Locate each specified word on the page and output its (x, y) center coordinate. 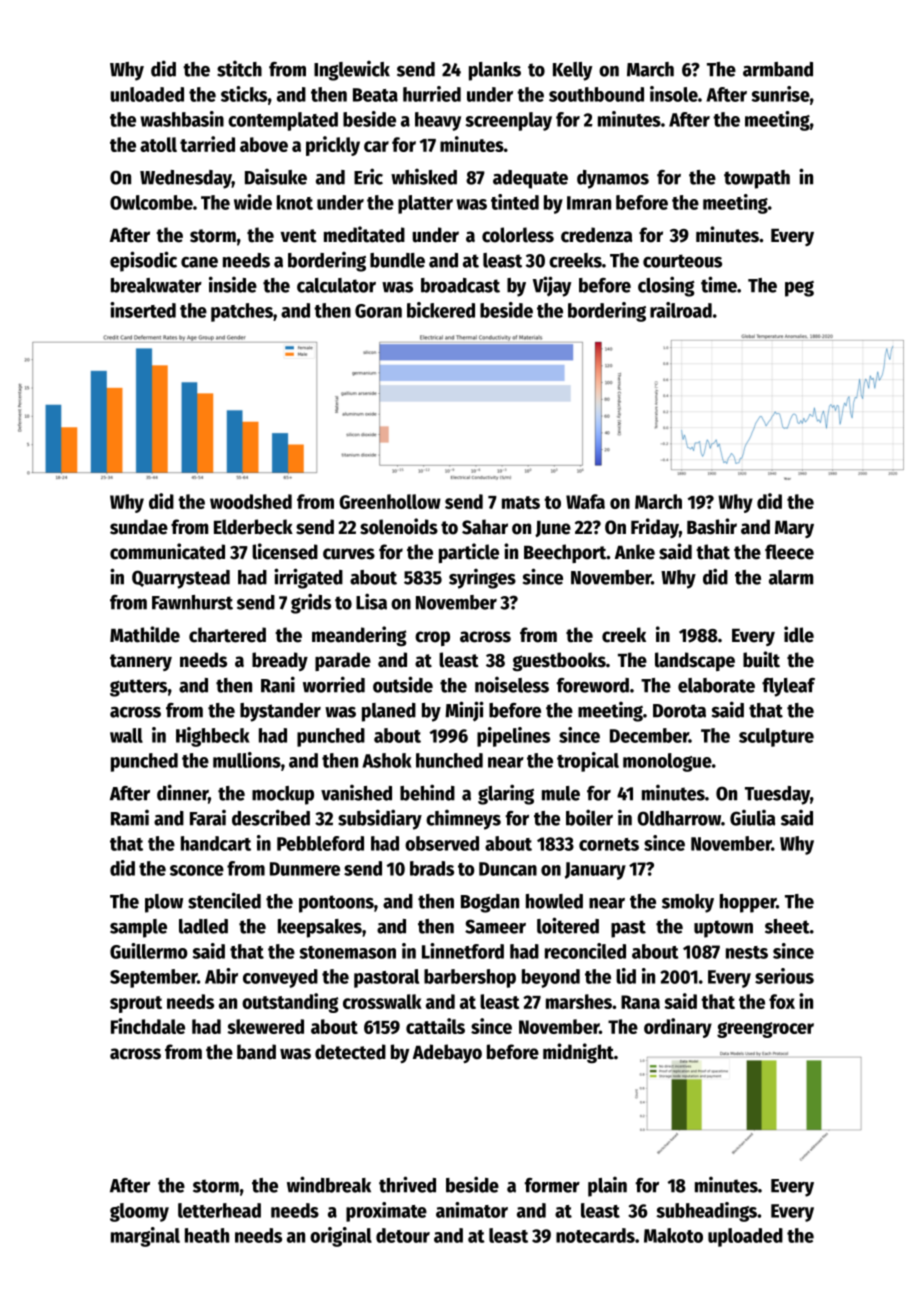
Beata (375, 95)
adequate (530, 179)
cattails (435, 1026)
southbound (596, 94)
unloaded (147, 94)
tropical (588, 762)
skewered (265, 1026)
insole (674, 94)
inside (233, 284)
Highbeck (213, 737)
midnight (578, 1053)
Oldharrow (679, 818)
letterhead (219, 1210)
